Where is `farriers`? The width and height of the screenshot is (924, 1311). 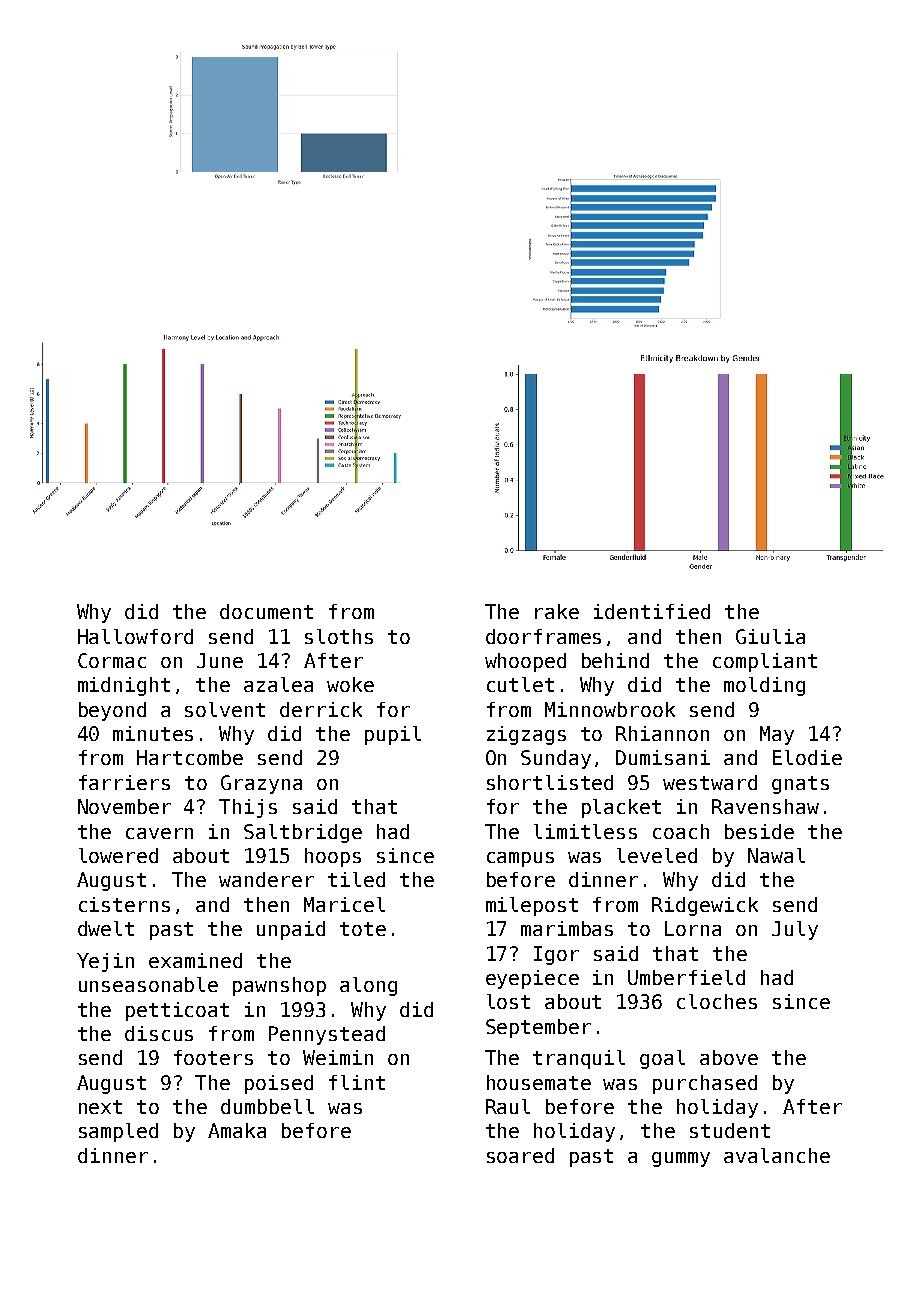
farriers is located at coordinates (124, 782).
